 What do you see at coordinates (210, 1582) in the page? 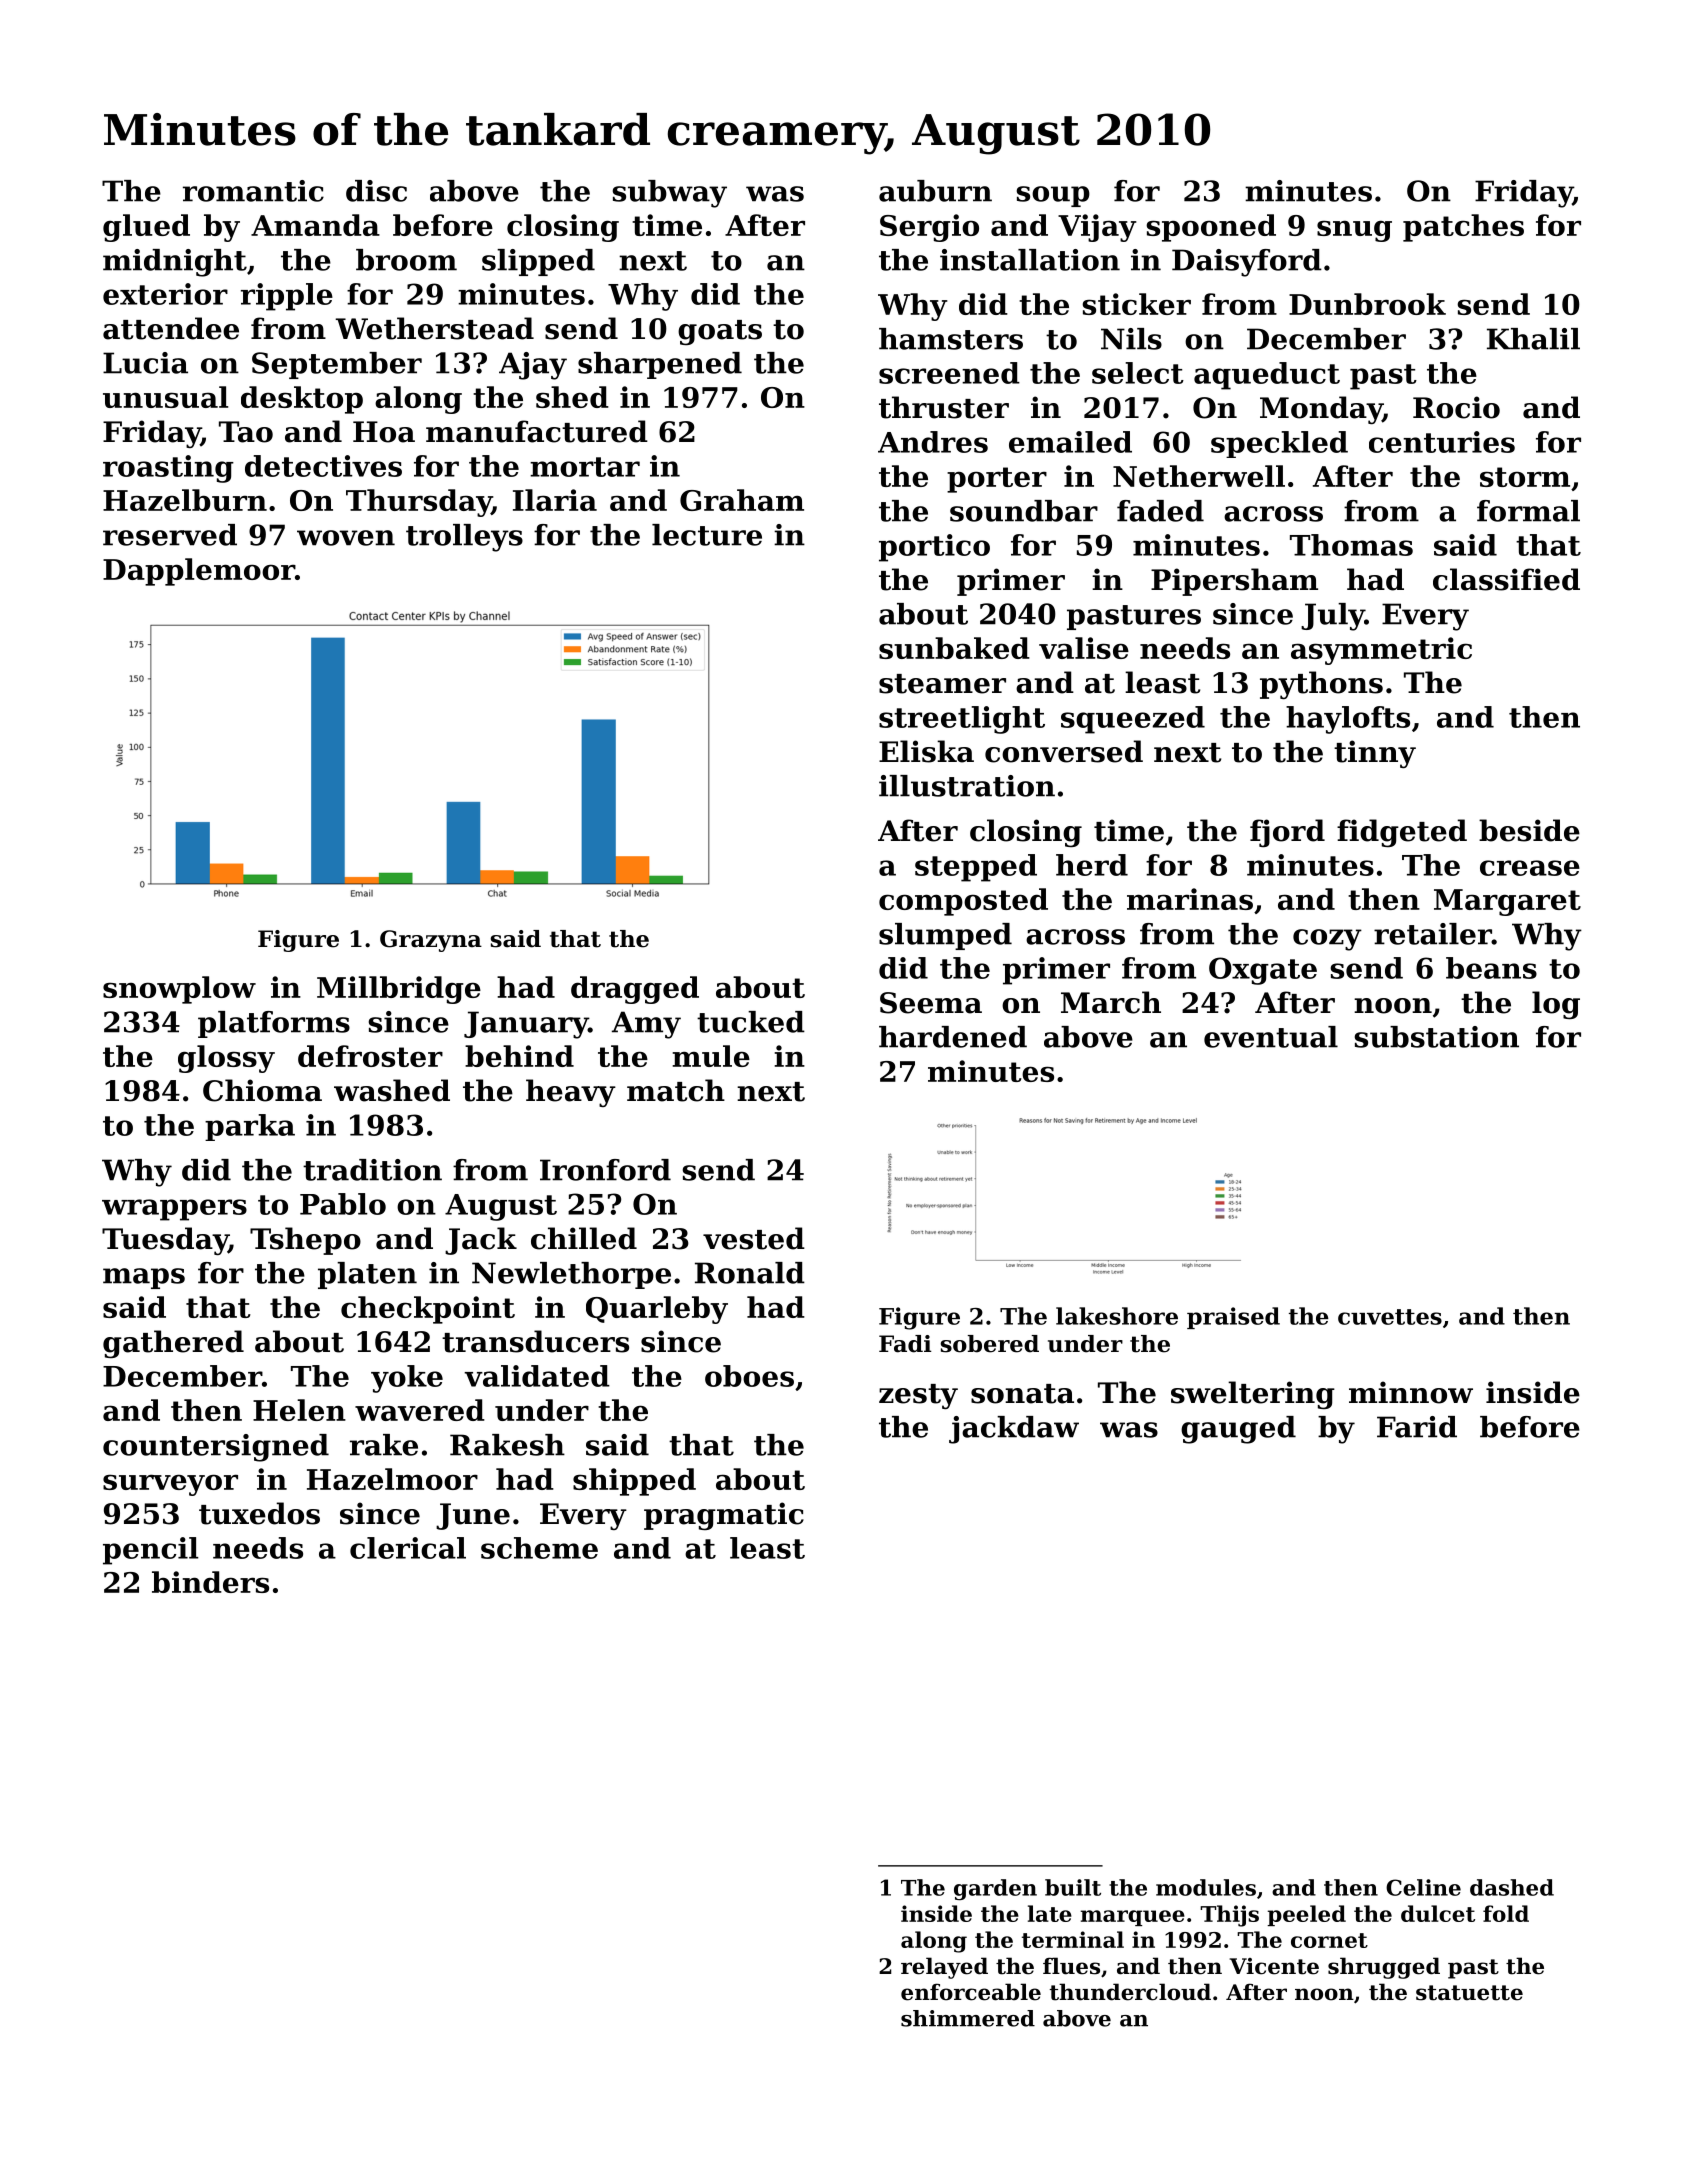
I see `binders` at bounding box center [210, 1582].
